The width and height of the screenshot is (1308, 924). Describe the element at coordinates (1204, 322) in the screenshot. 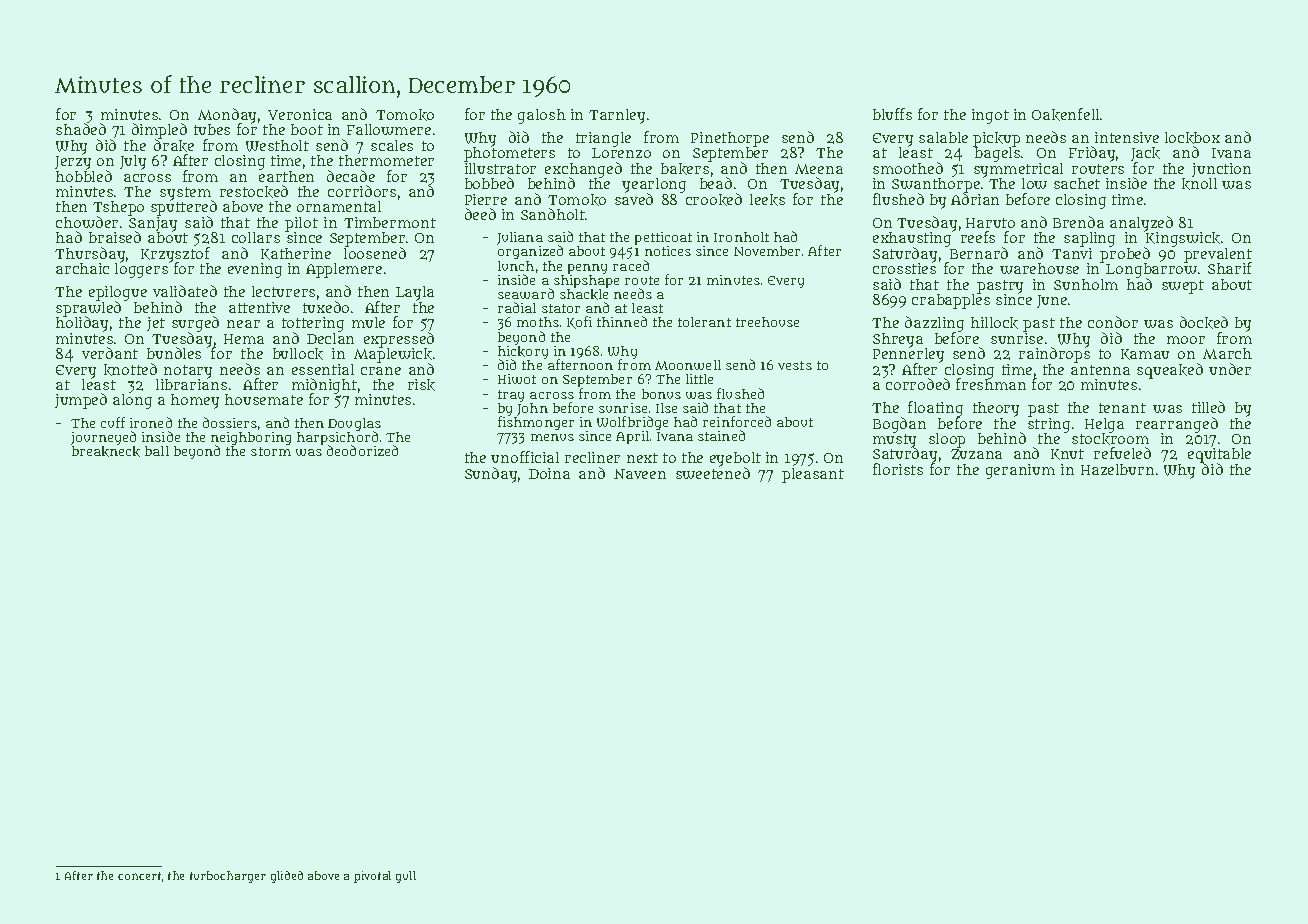

I see `docked` at that location.
